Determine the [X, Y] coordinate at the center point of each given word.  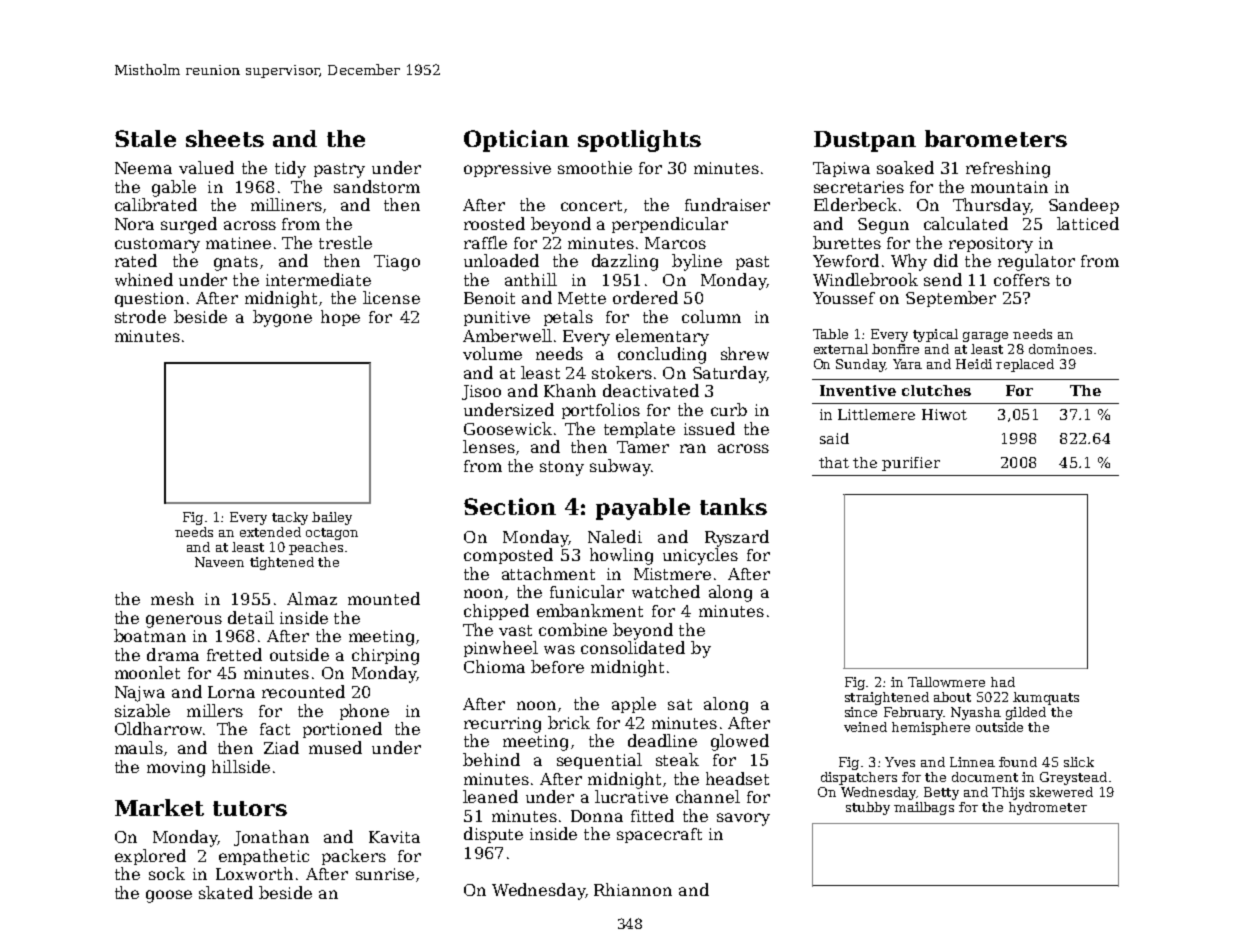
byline [697, 262]
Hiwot [944, 414]
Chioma [494, 666]
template [639, 430]
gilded [1026, 713]
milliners [286, 204]
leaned [490, 796]
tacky [290, 518]
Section [510, 506]
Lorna [231, 692]
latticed [1088, 223]
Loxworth [254, 873]
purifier [911, 464]
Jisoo [481, 392]
